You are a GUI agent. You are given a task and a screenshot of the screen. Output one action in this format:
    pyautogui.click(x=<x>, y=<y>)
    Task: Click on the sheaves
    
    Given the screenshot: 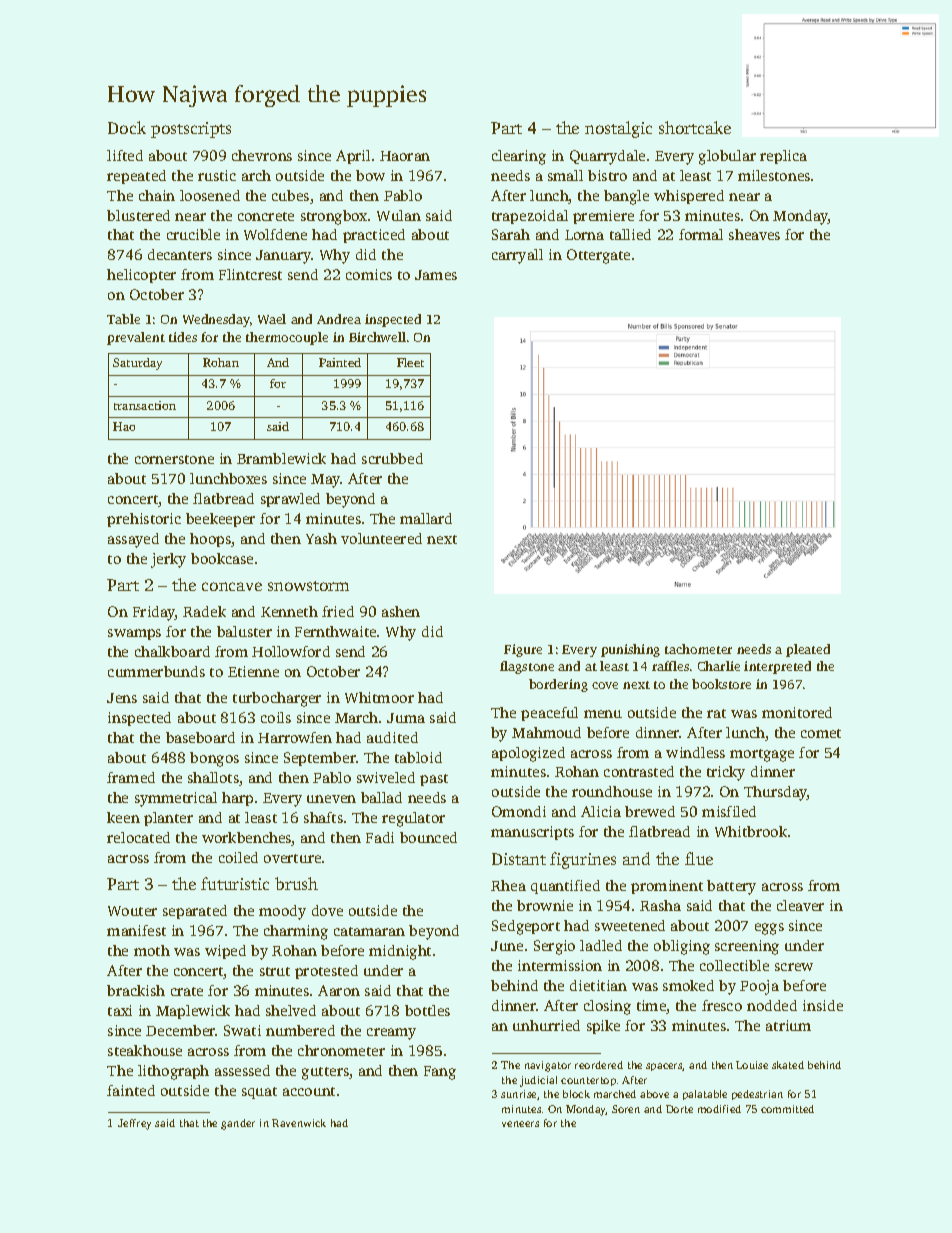 What is the action you would take?
    pyautogui.click(x=754, y=234)
